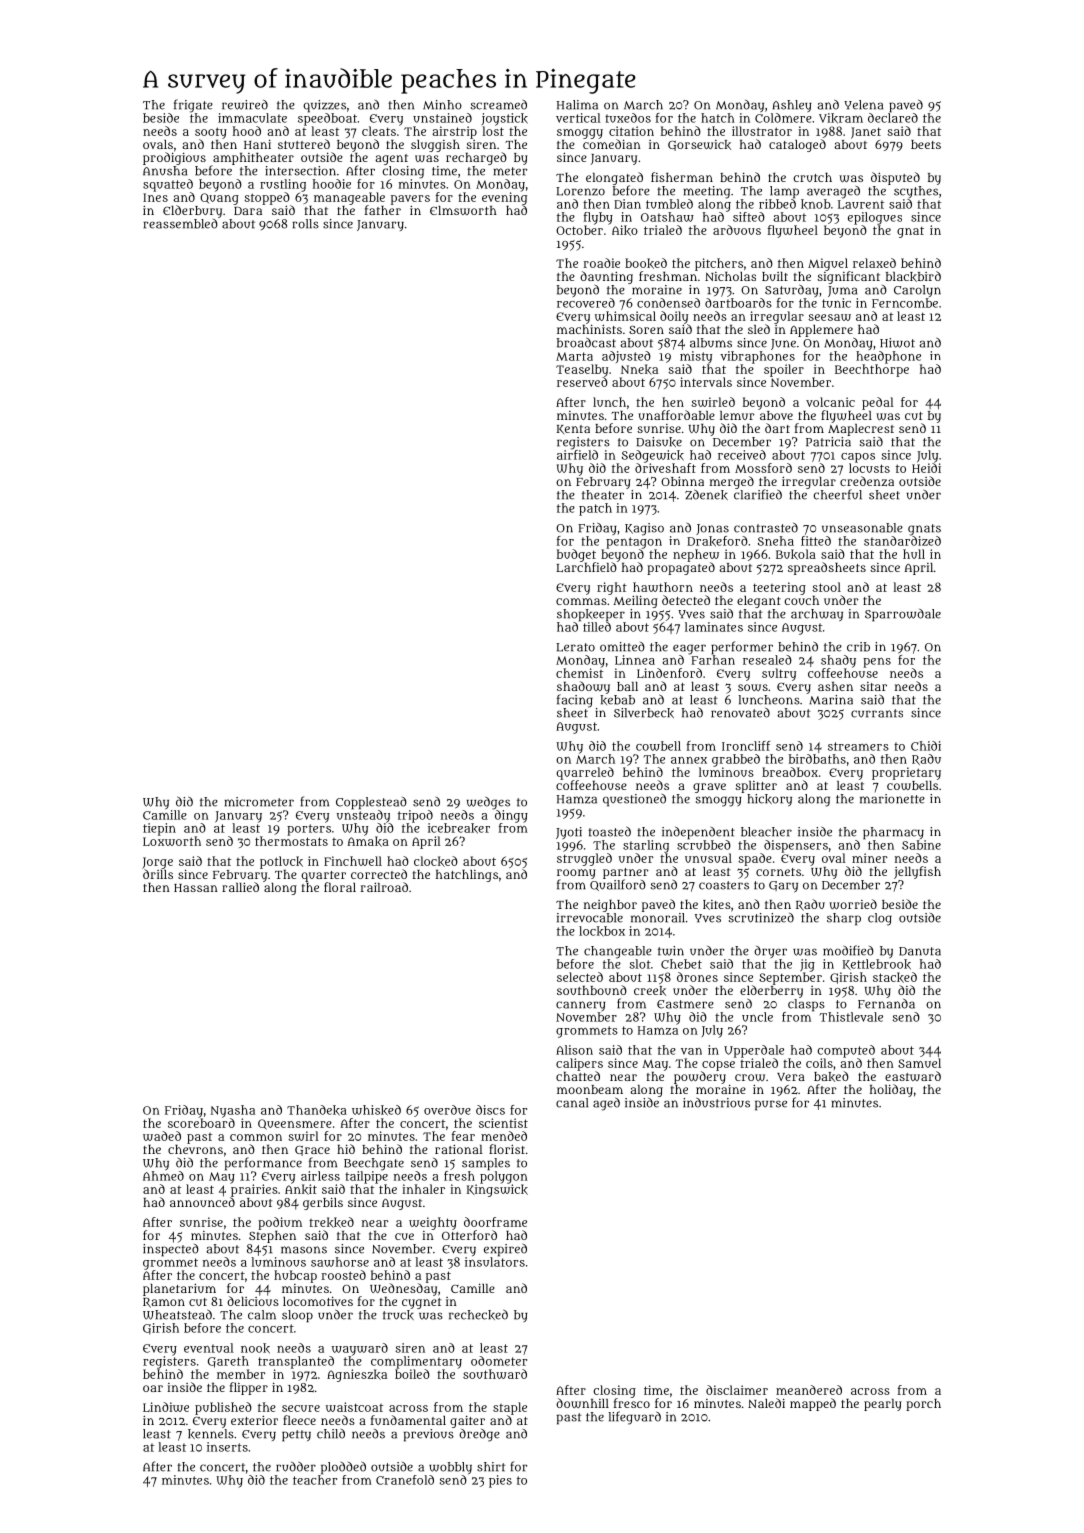  Describe the element at coordinates (324, 106) in the screenshot. I see `quizzes` at that location.
